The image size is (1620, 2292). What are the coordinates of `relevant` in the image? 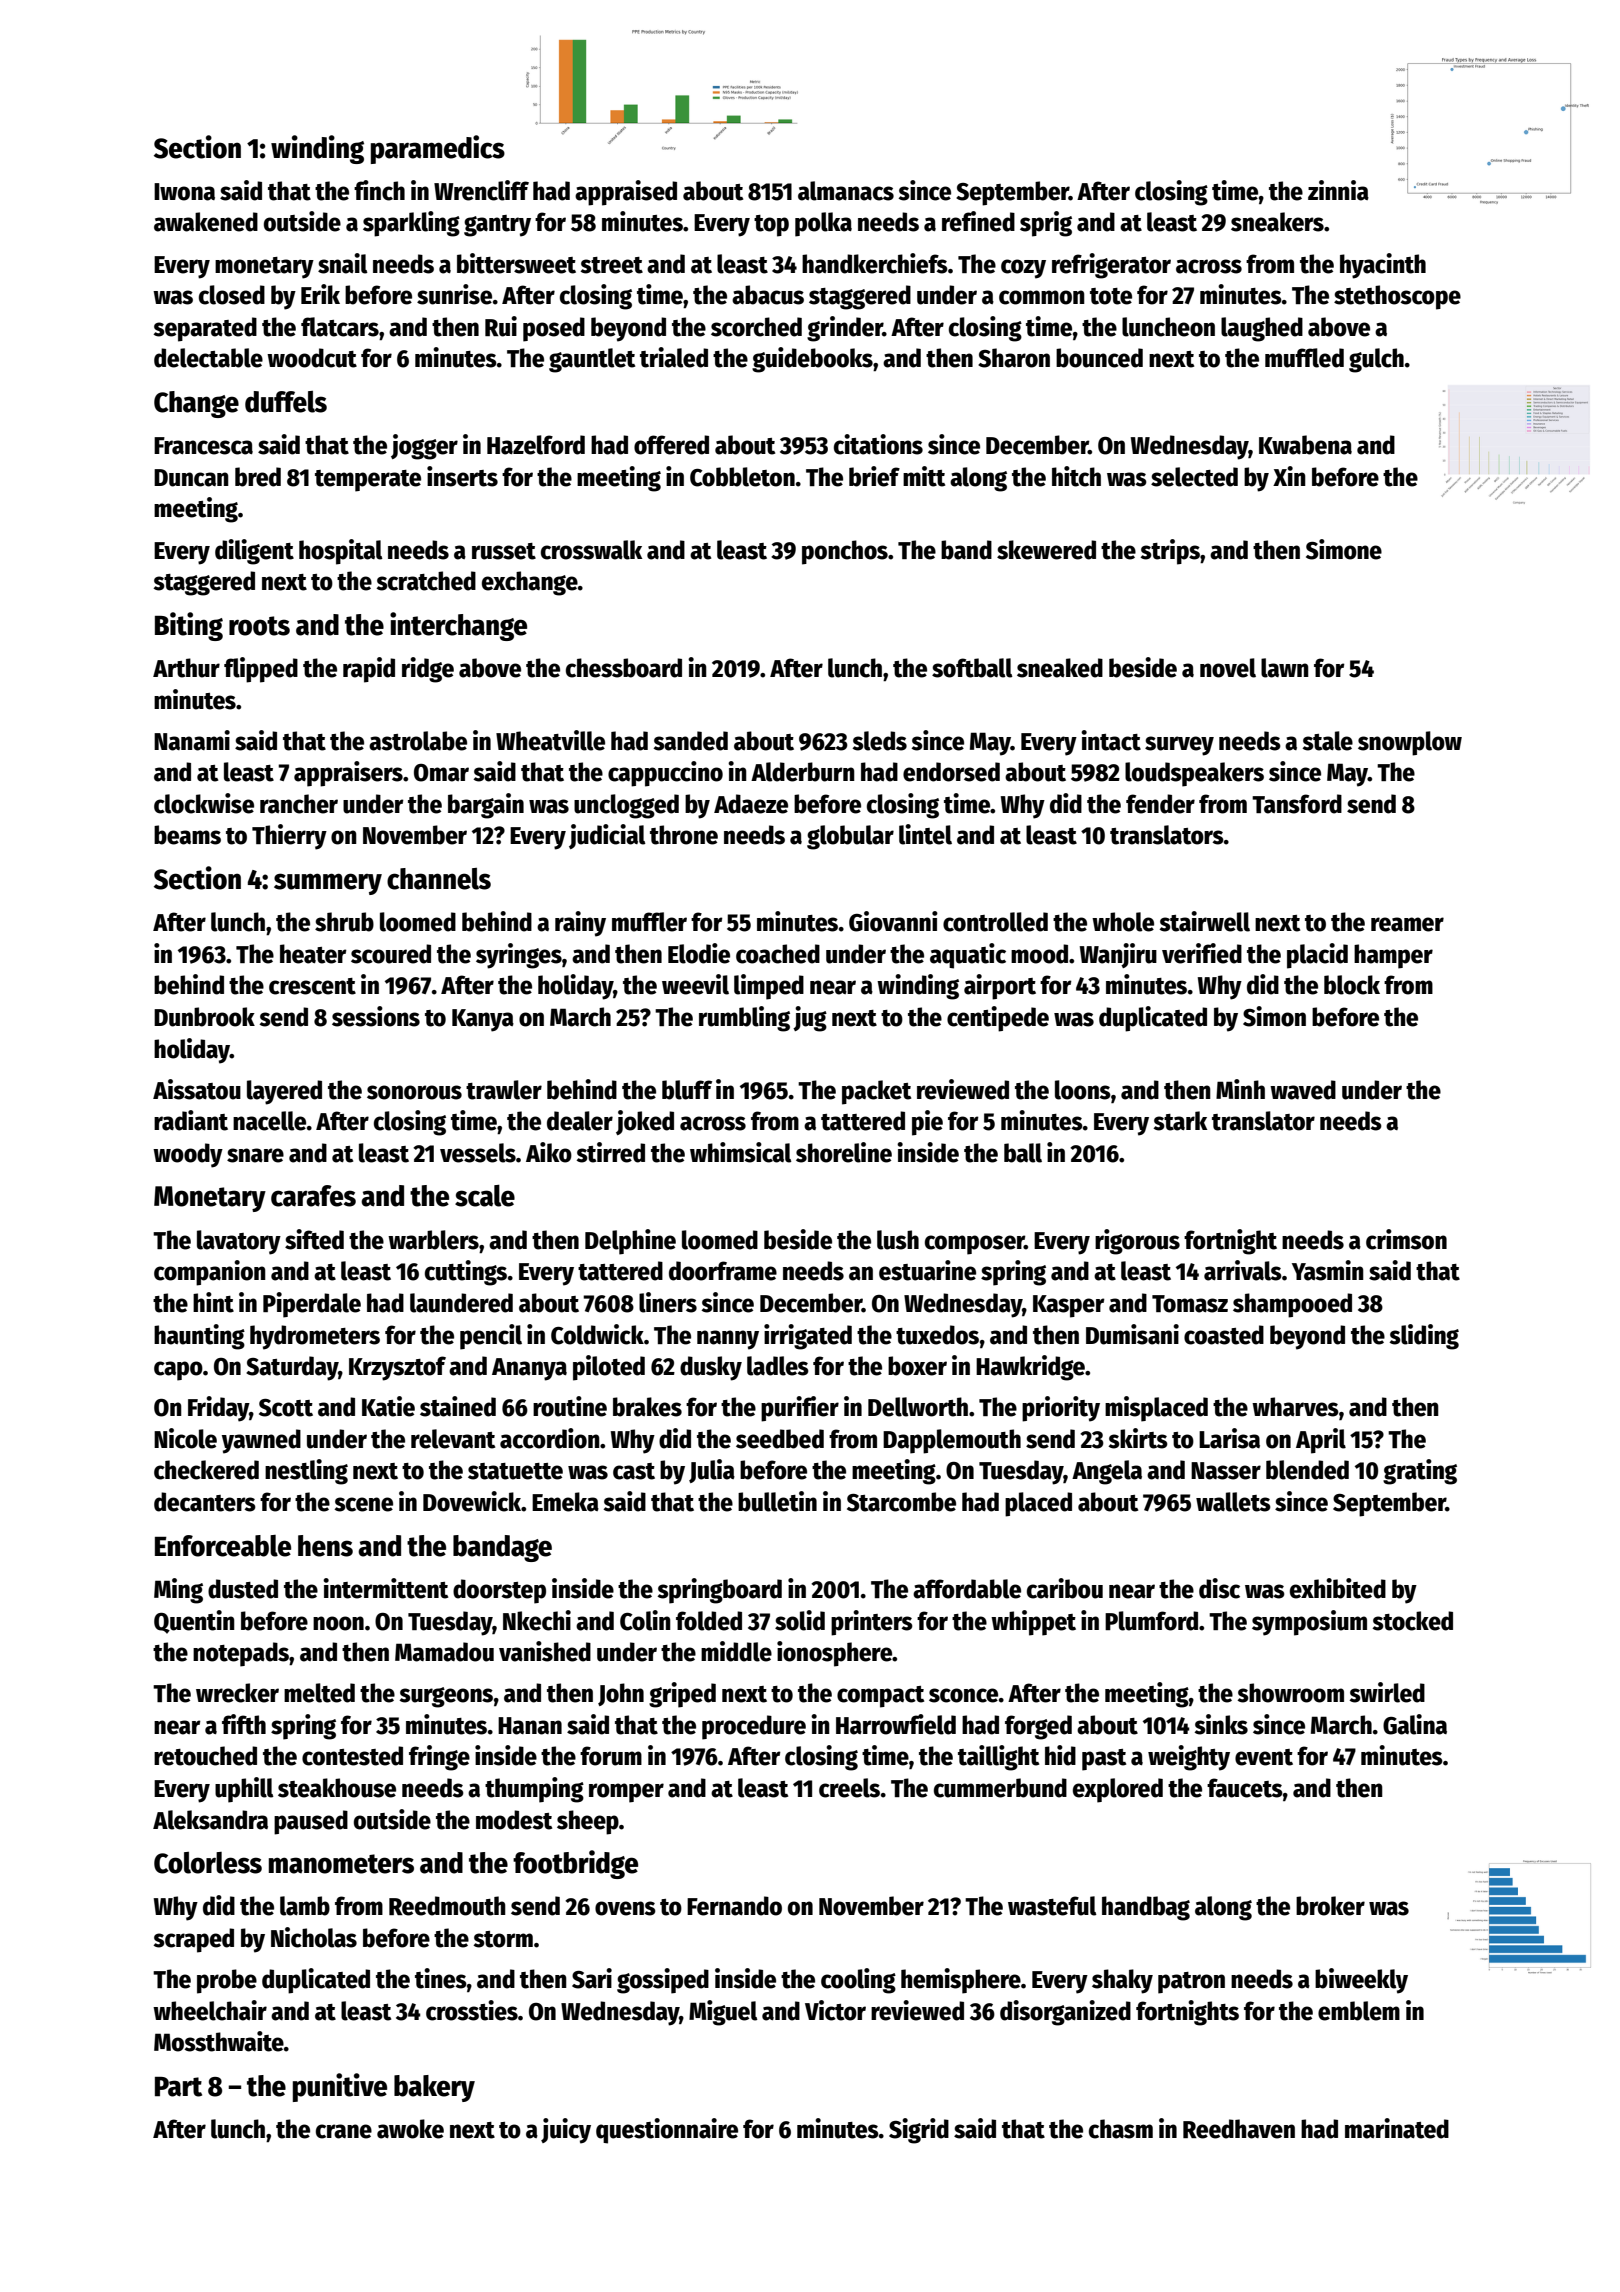 It's located at (453, 1439).
